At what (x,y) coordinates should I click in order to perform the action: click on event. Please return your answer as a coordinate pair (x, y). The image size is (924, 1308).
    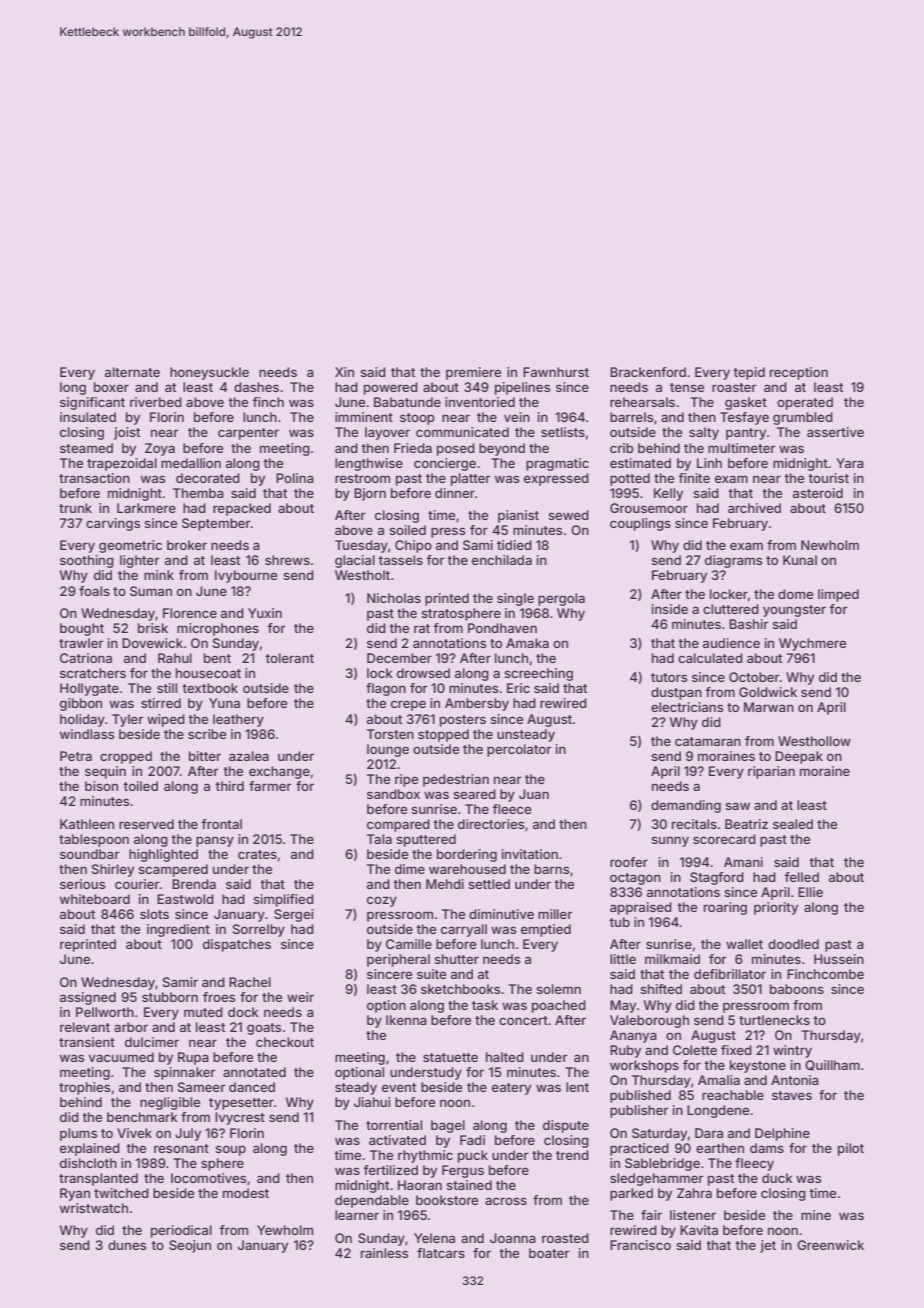
    Looking at the image, I should click on (399, 1087).
